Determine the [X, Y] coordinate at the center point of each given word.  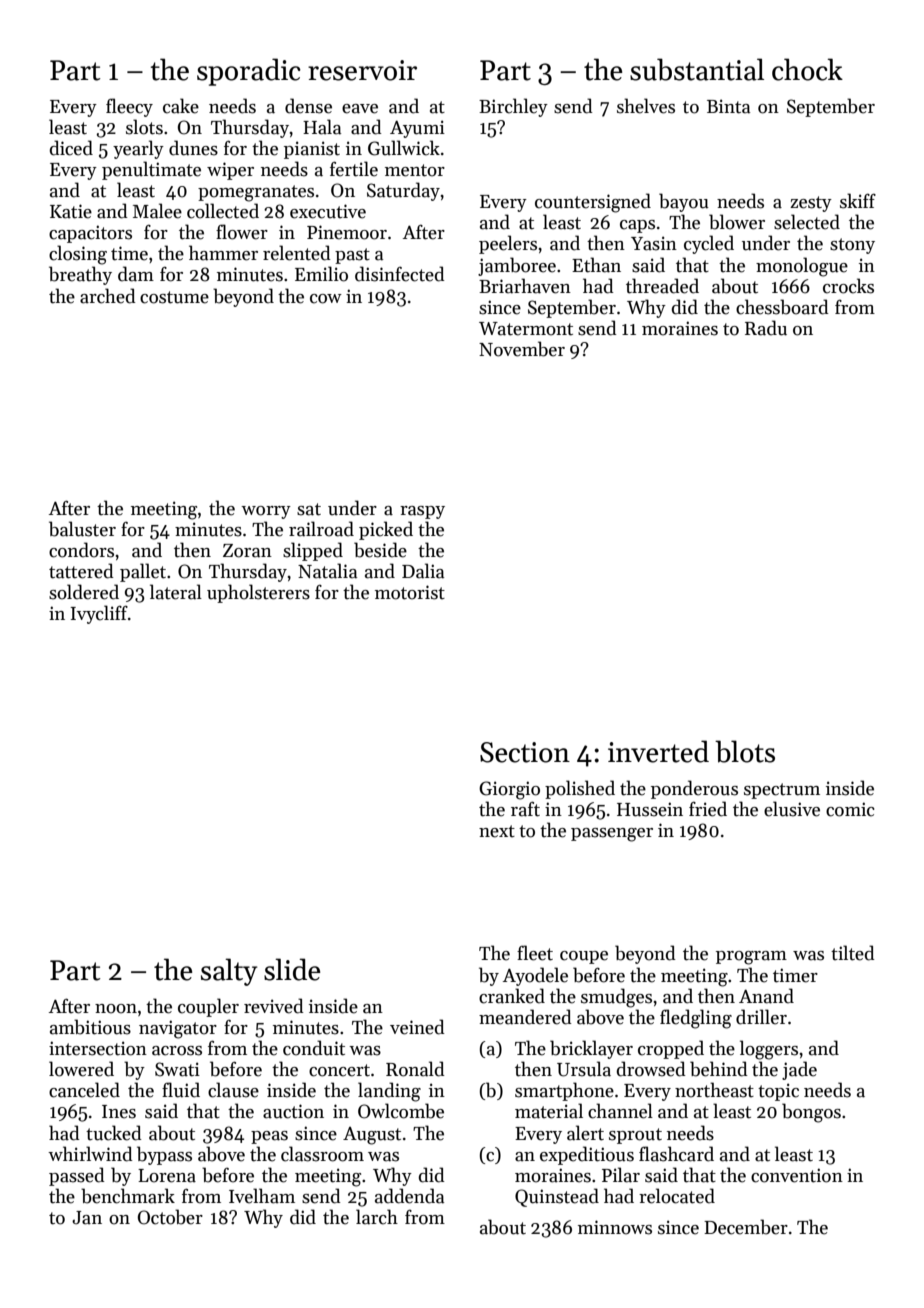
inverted [658, 751]
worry [266, 512]
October [170, 1217]
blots [745, 751]
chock [807, 69]
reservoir [362, 70]
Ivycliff [99, 614]
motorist [410, 592]
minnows [615, 1227]
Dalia [423, 571]
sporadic [249, 72]
